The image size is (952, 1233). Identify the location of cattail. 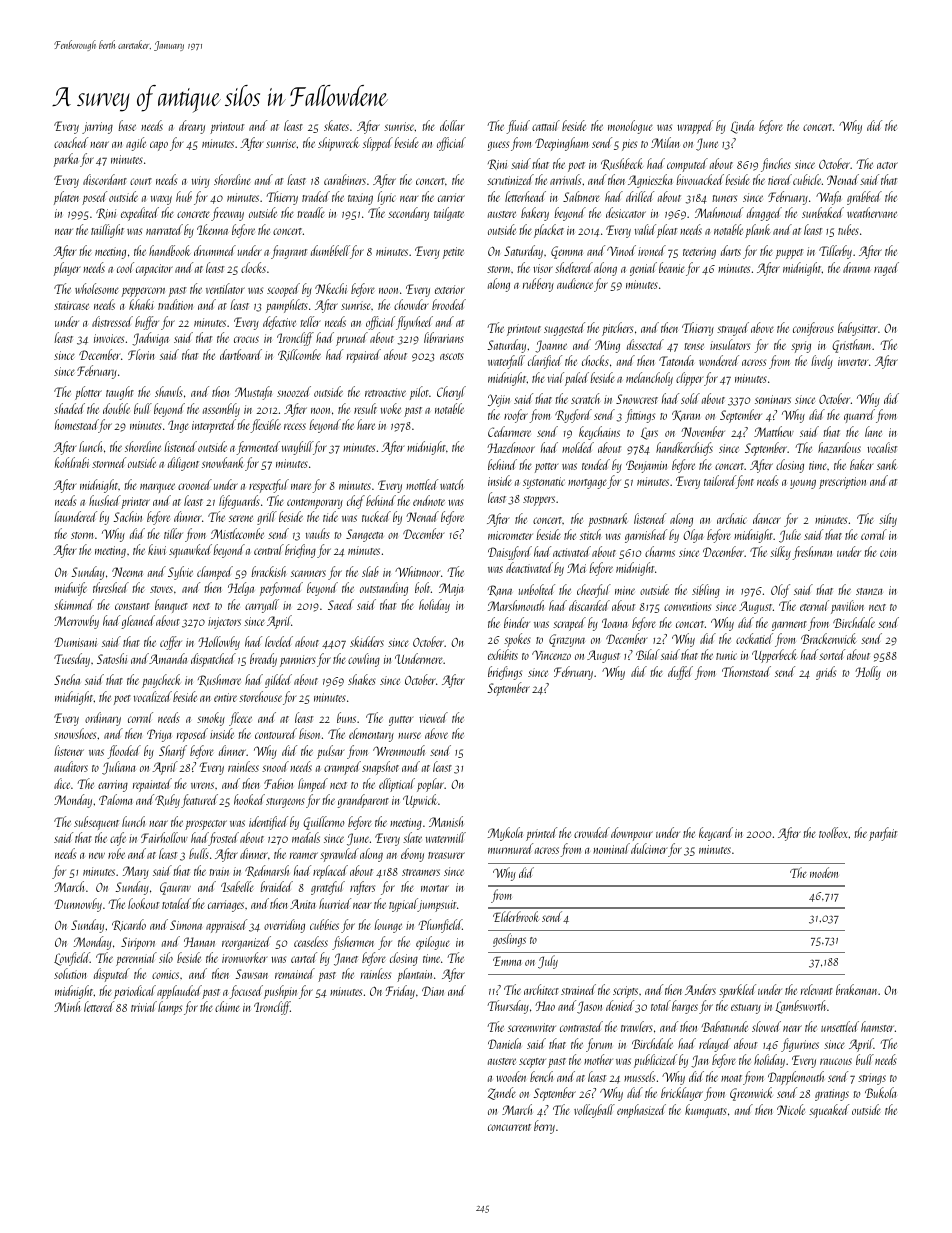
(546, 125).
